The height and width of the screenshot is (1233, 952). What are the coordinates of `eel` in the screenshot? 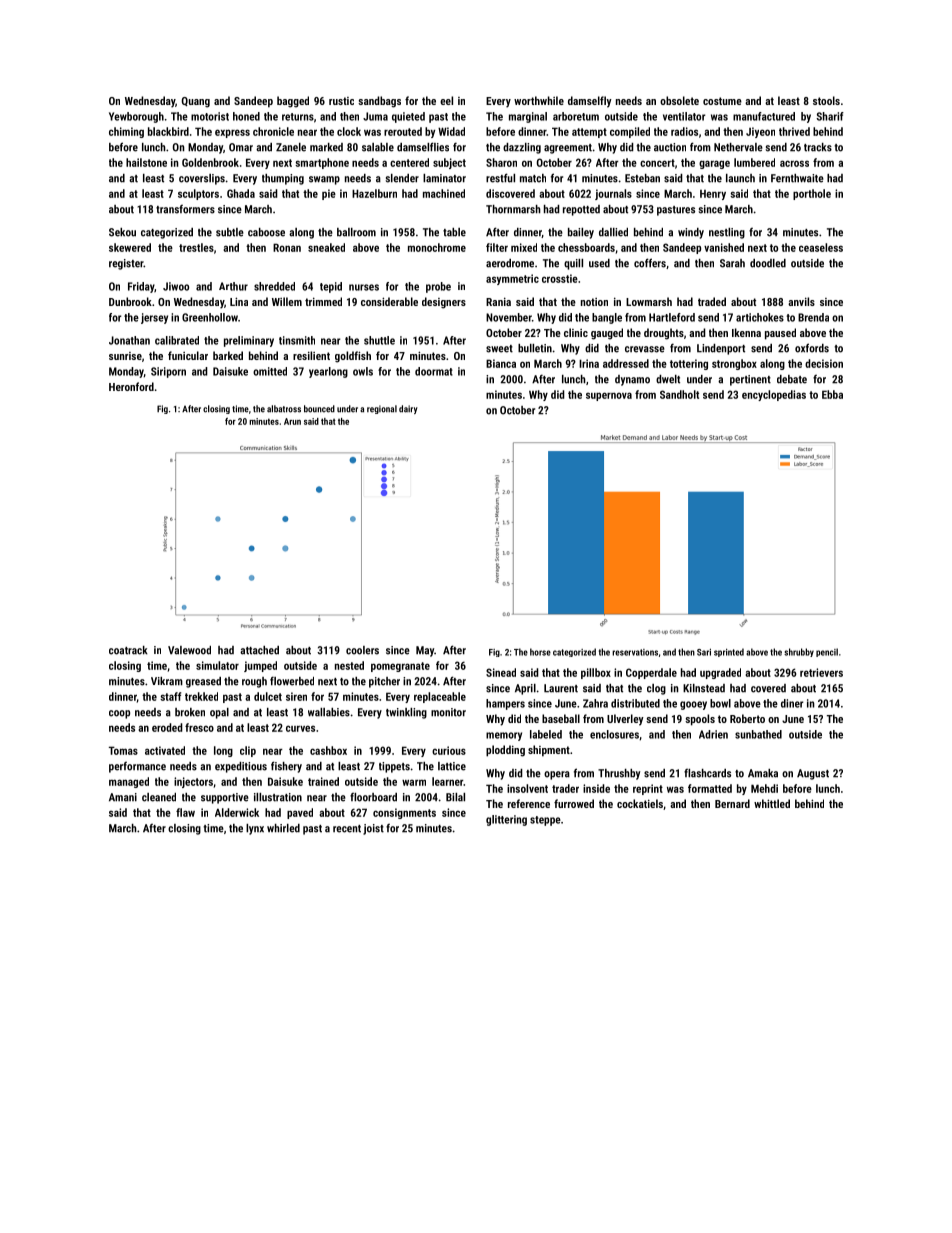 It's located at (446, 100).
